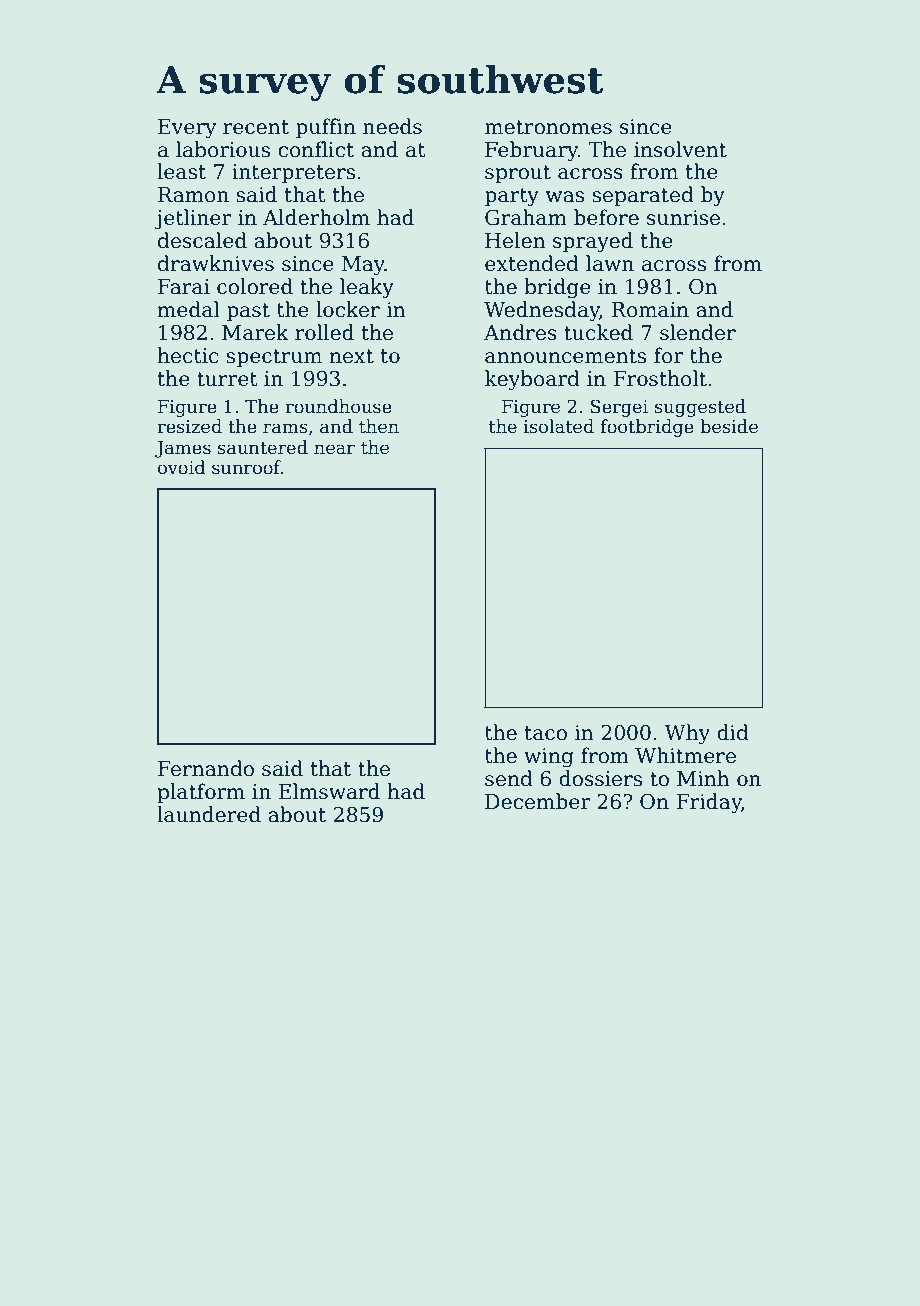 The height and width of the page is (1306, 920). Describe the element at coordinates (729, 426) in the page. I see `beside` at that location.
